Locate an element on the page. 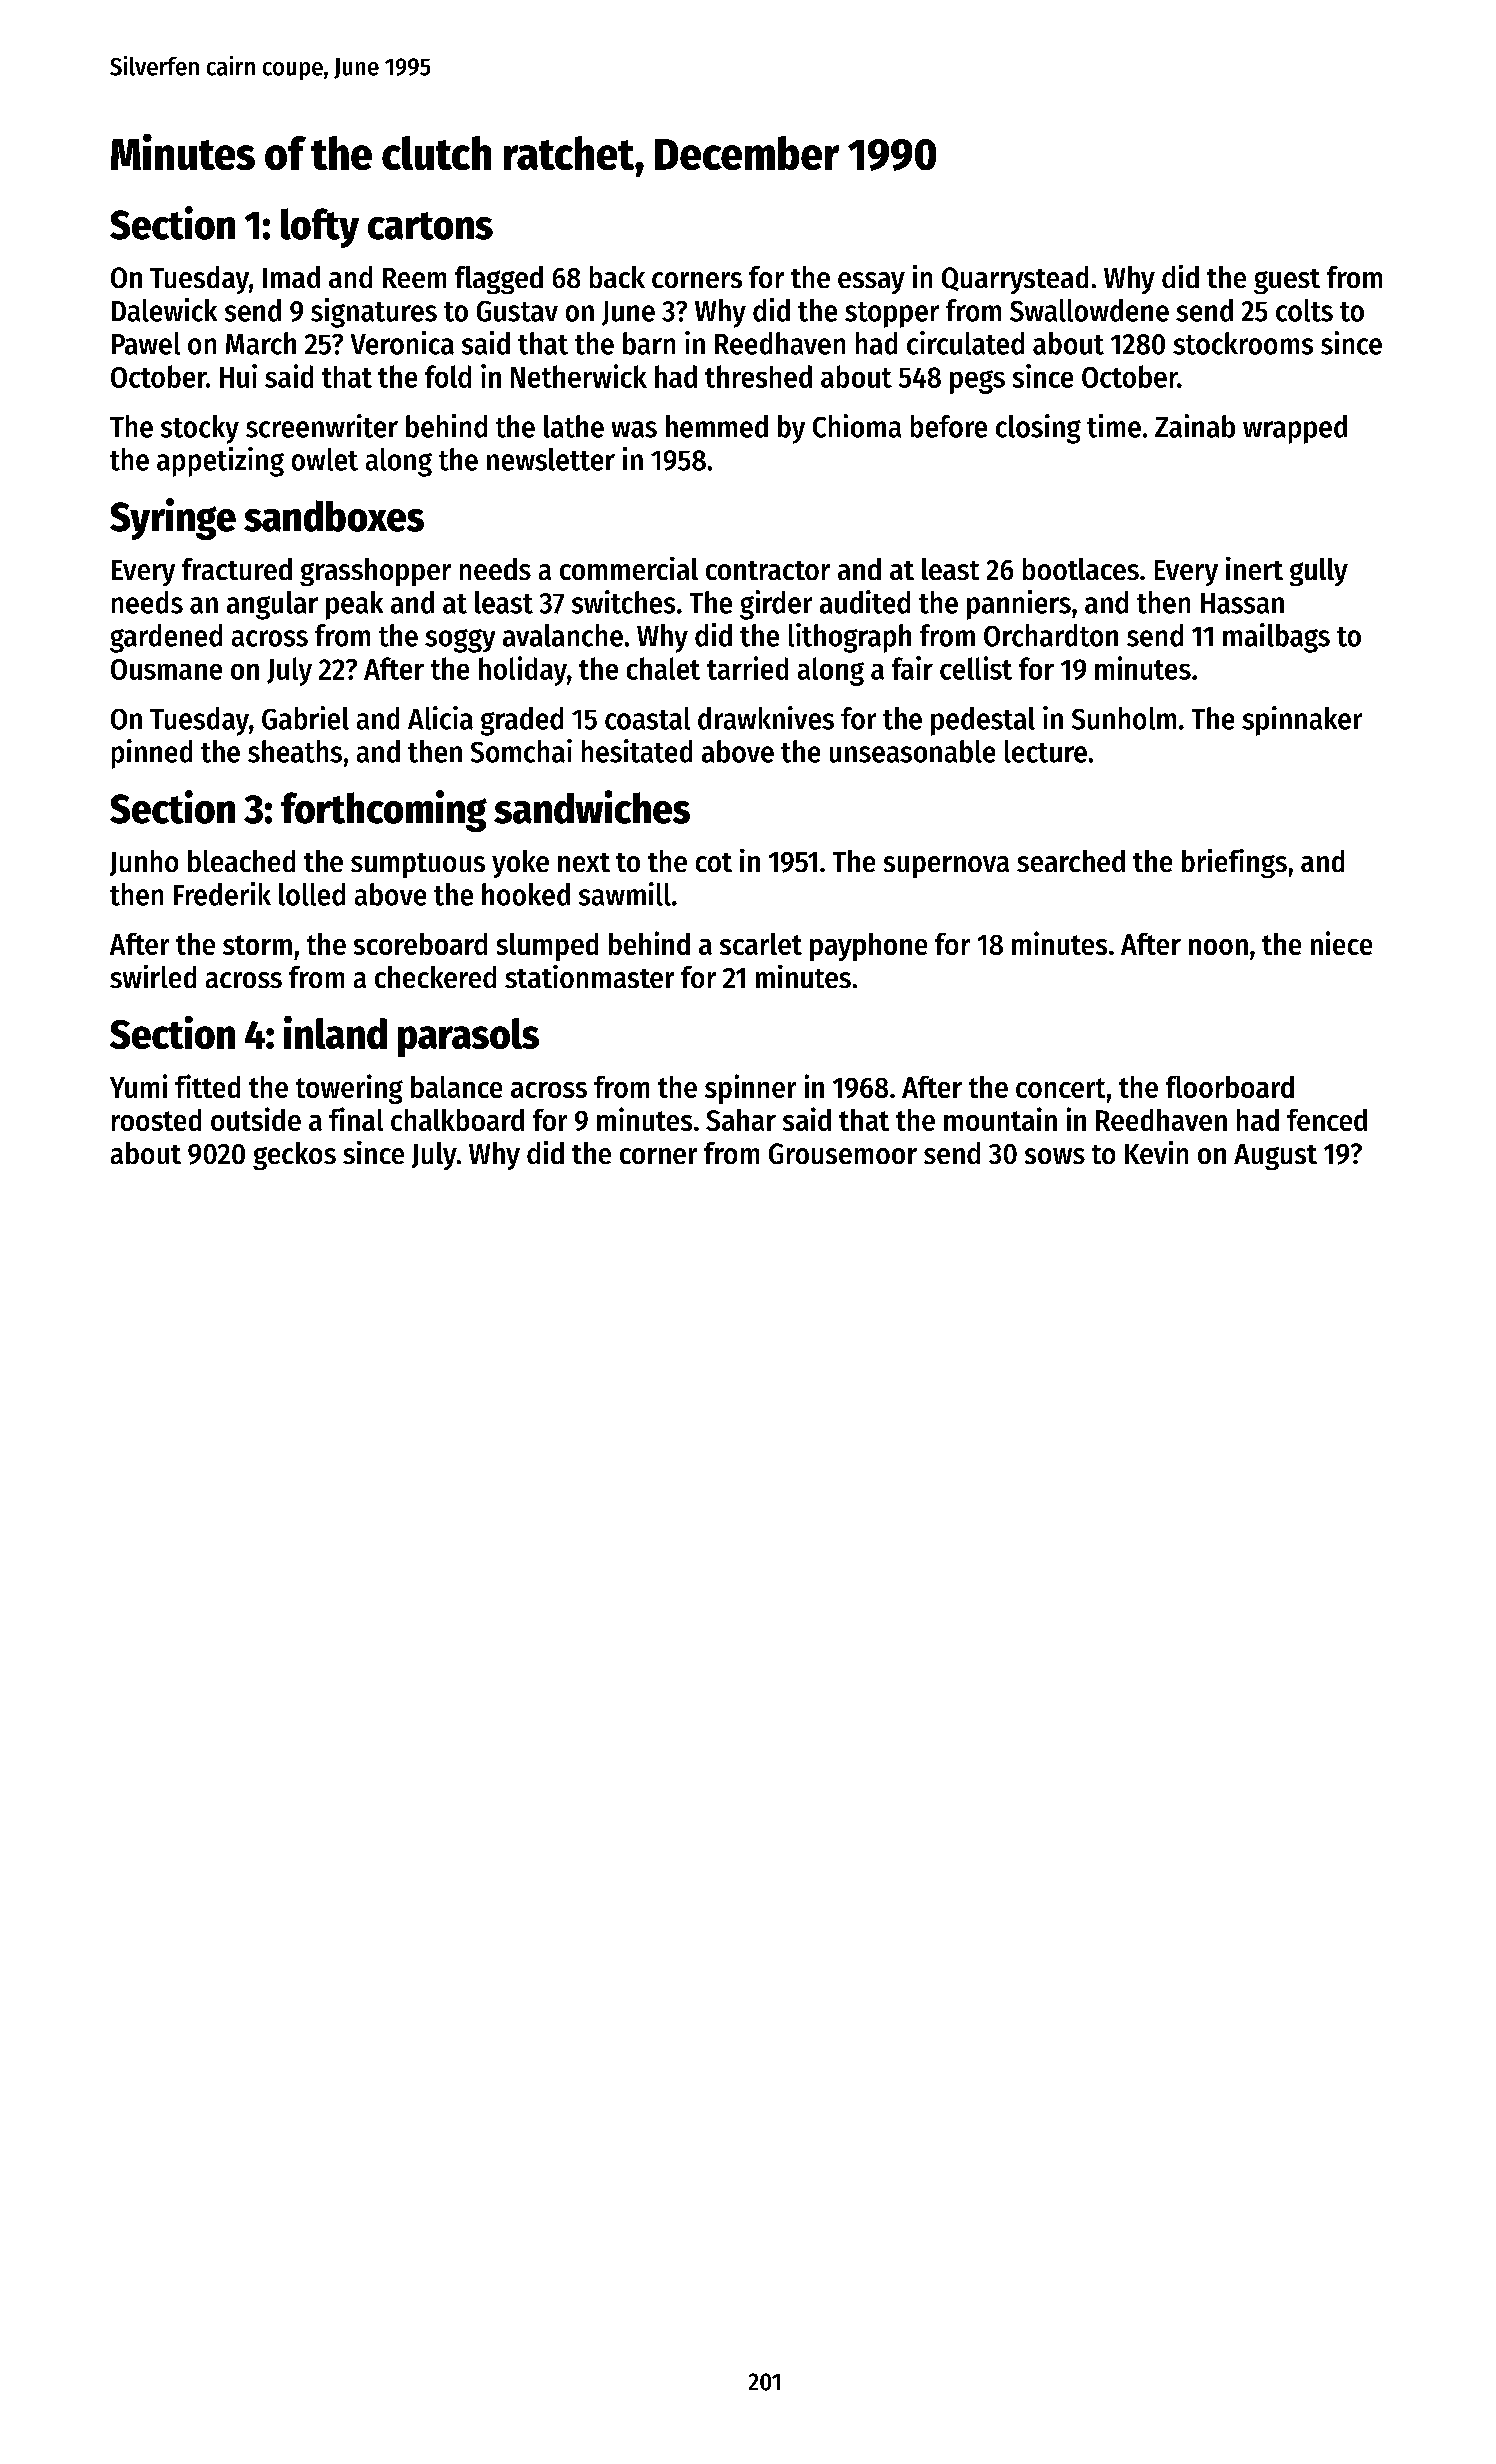  cartons is located at coordinates (430, 226).
